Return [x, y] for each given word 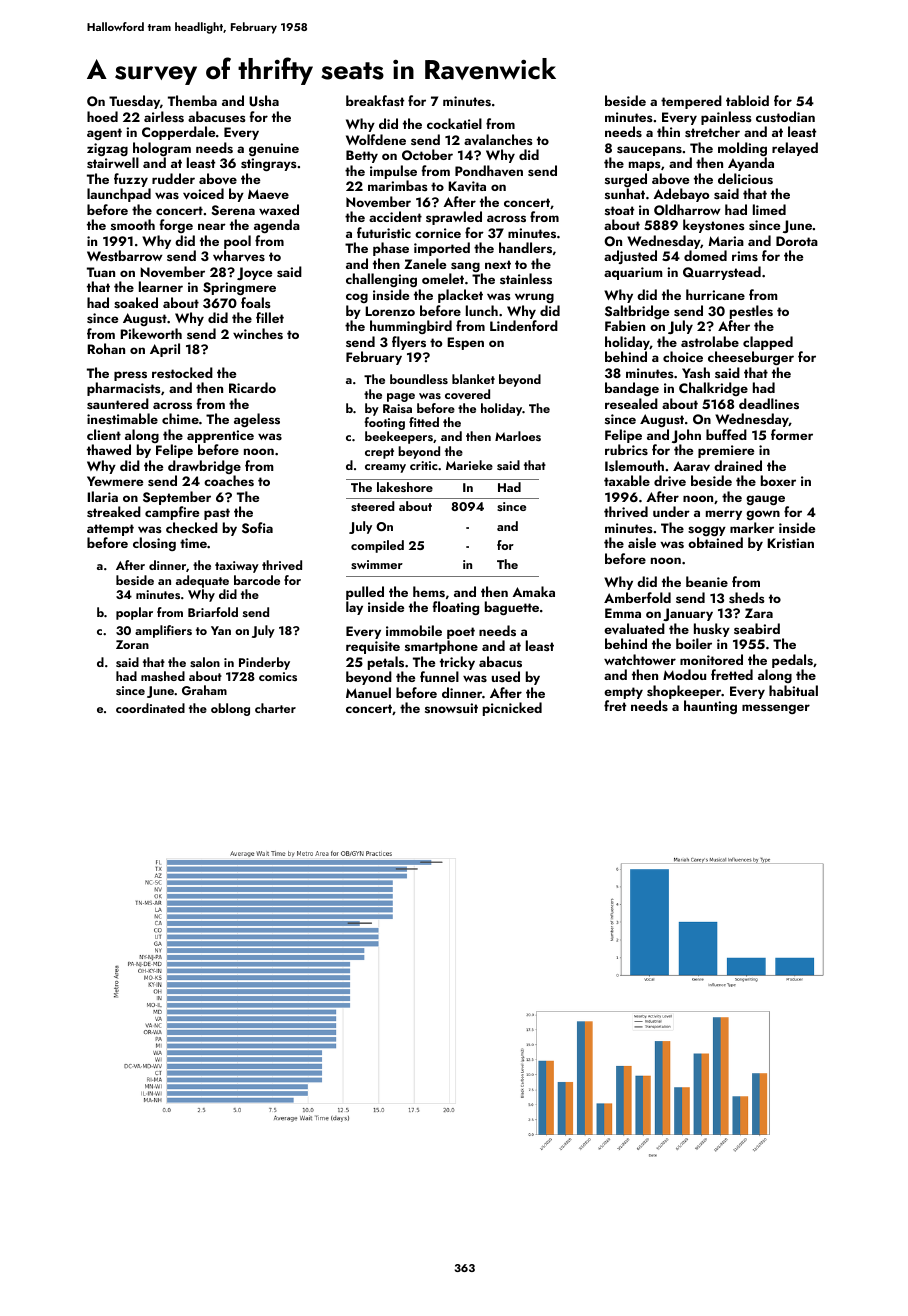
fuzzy [131, 180]
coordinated [150, 708]
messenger [776, 709]
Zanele [425, 263]
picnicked [512, 709]
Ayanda [751, 164]
